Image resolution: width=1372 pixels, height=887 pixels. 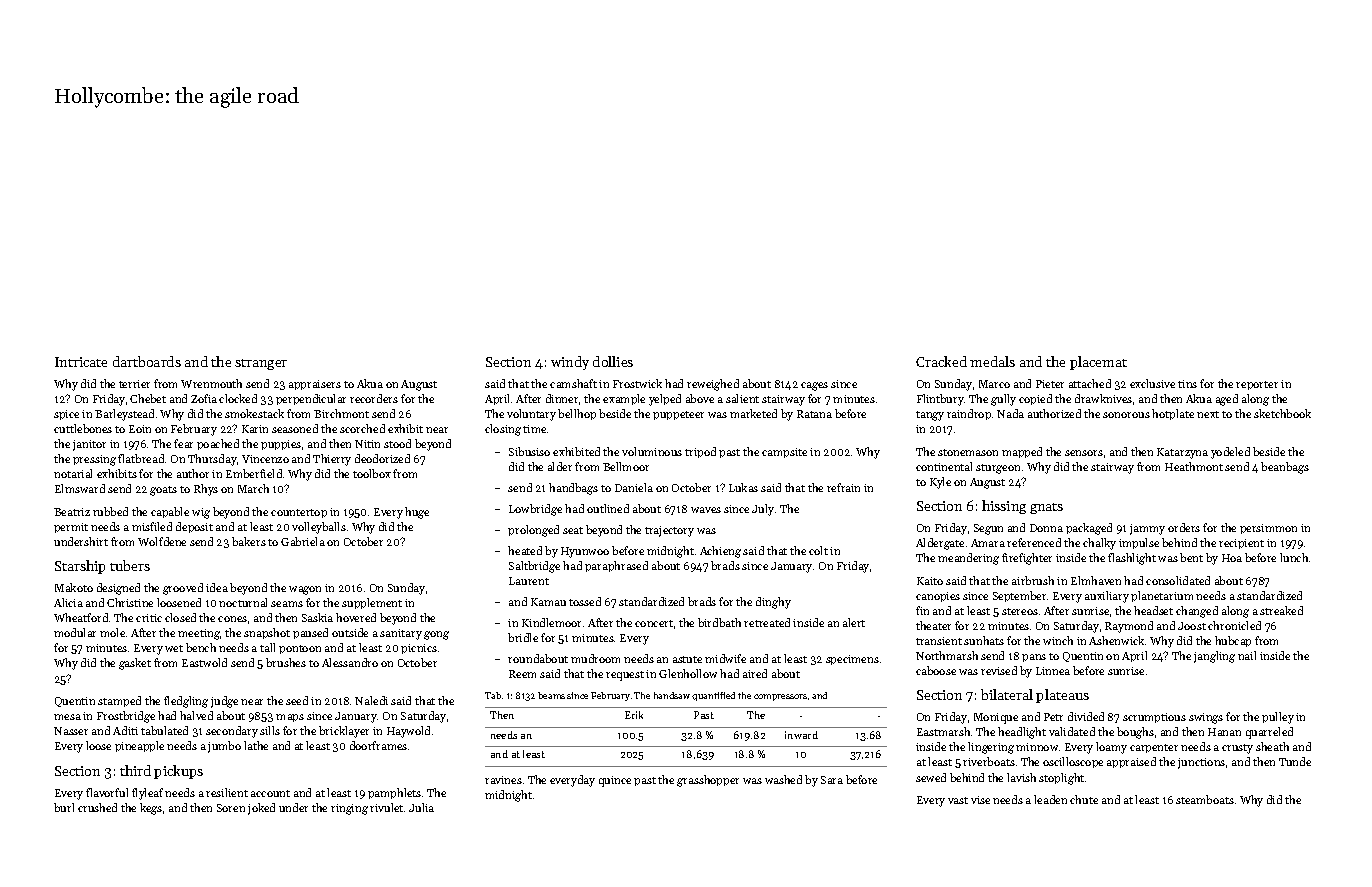 What do you see at coordinates (634, 715) in the screenshot?
I see `Erik` at bounding box center [634, 715].
